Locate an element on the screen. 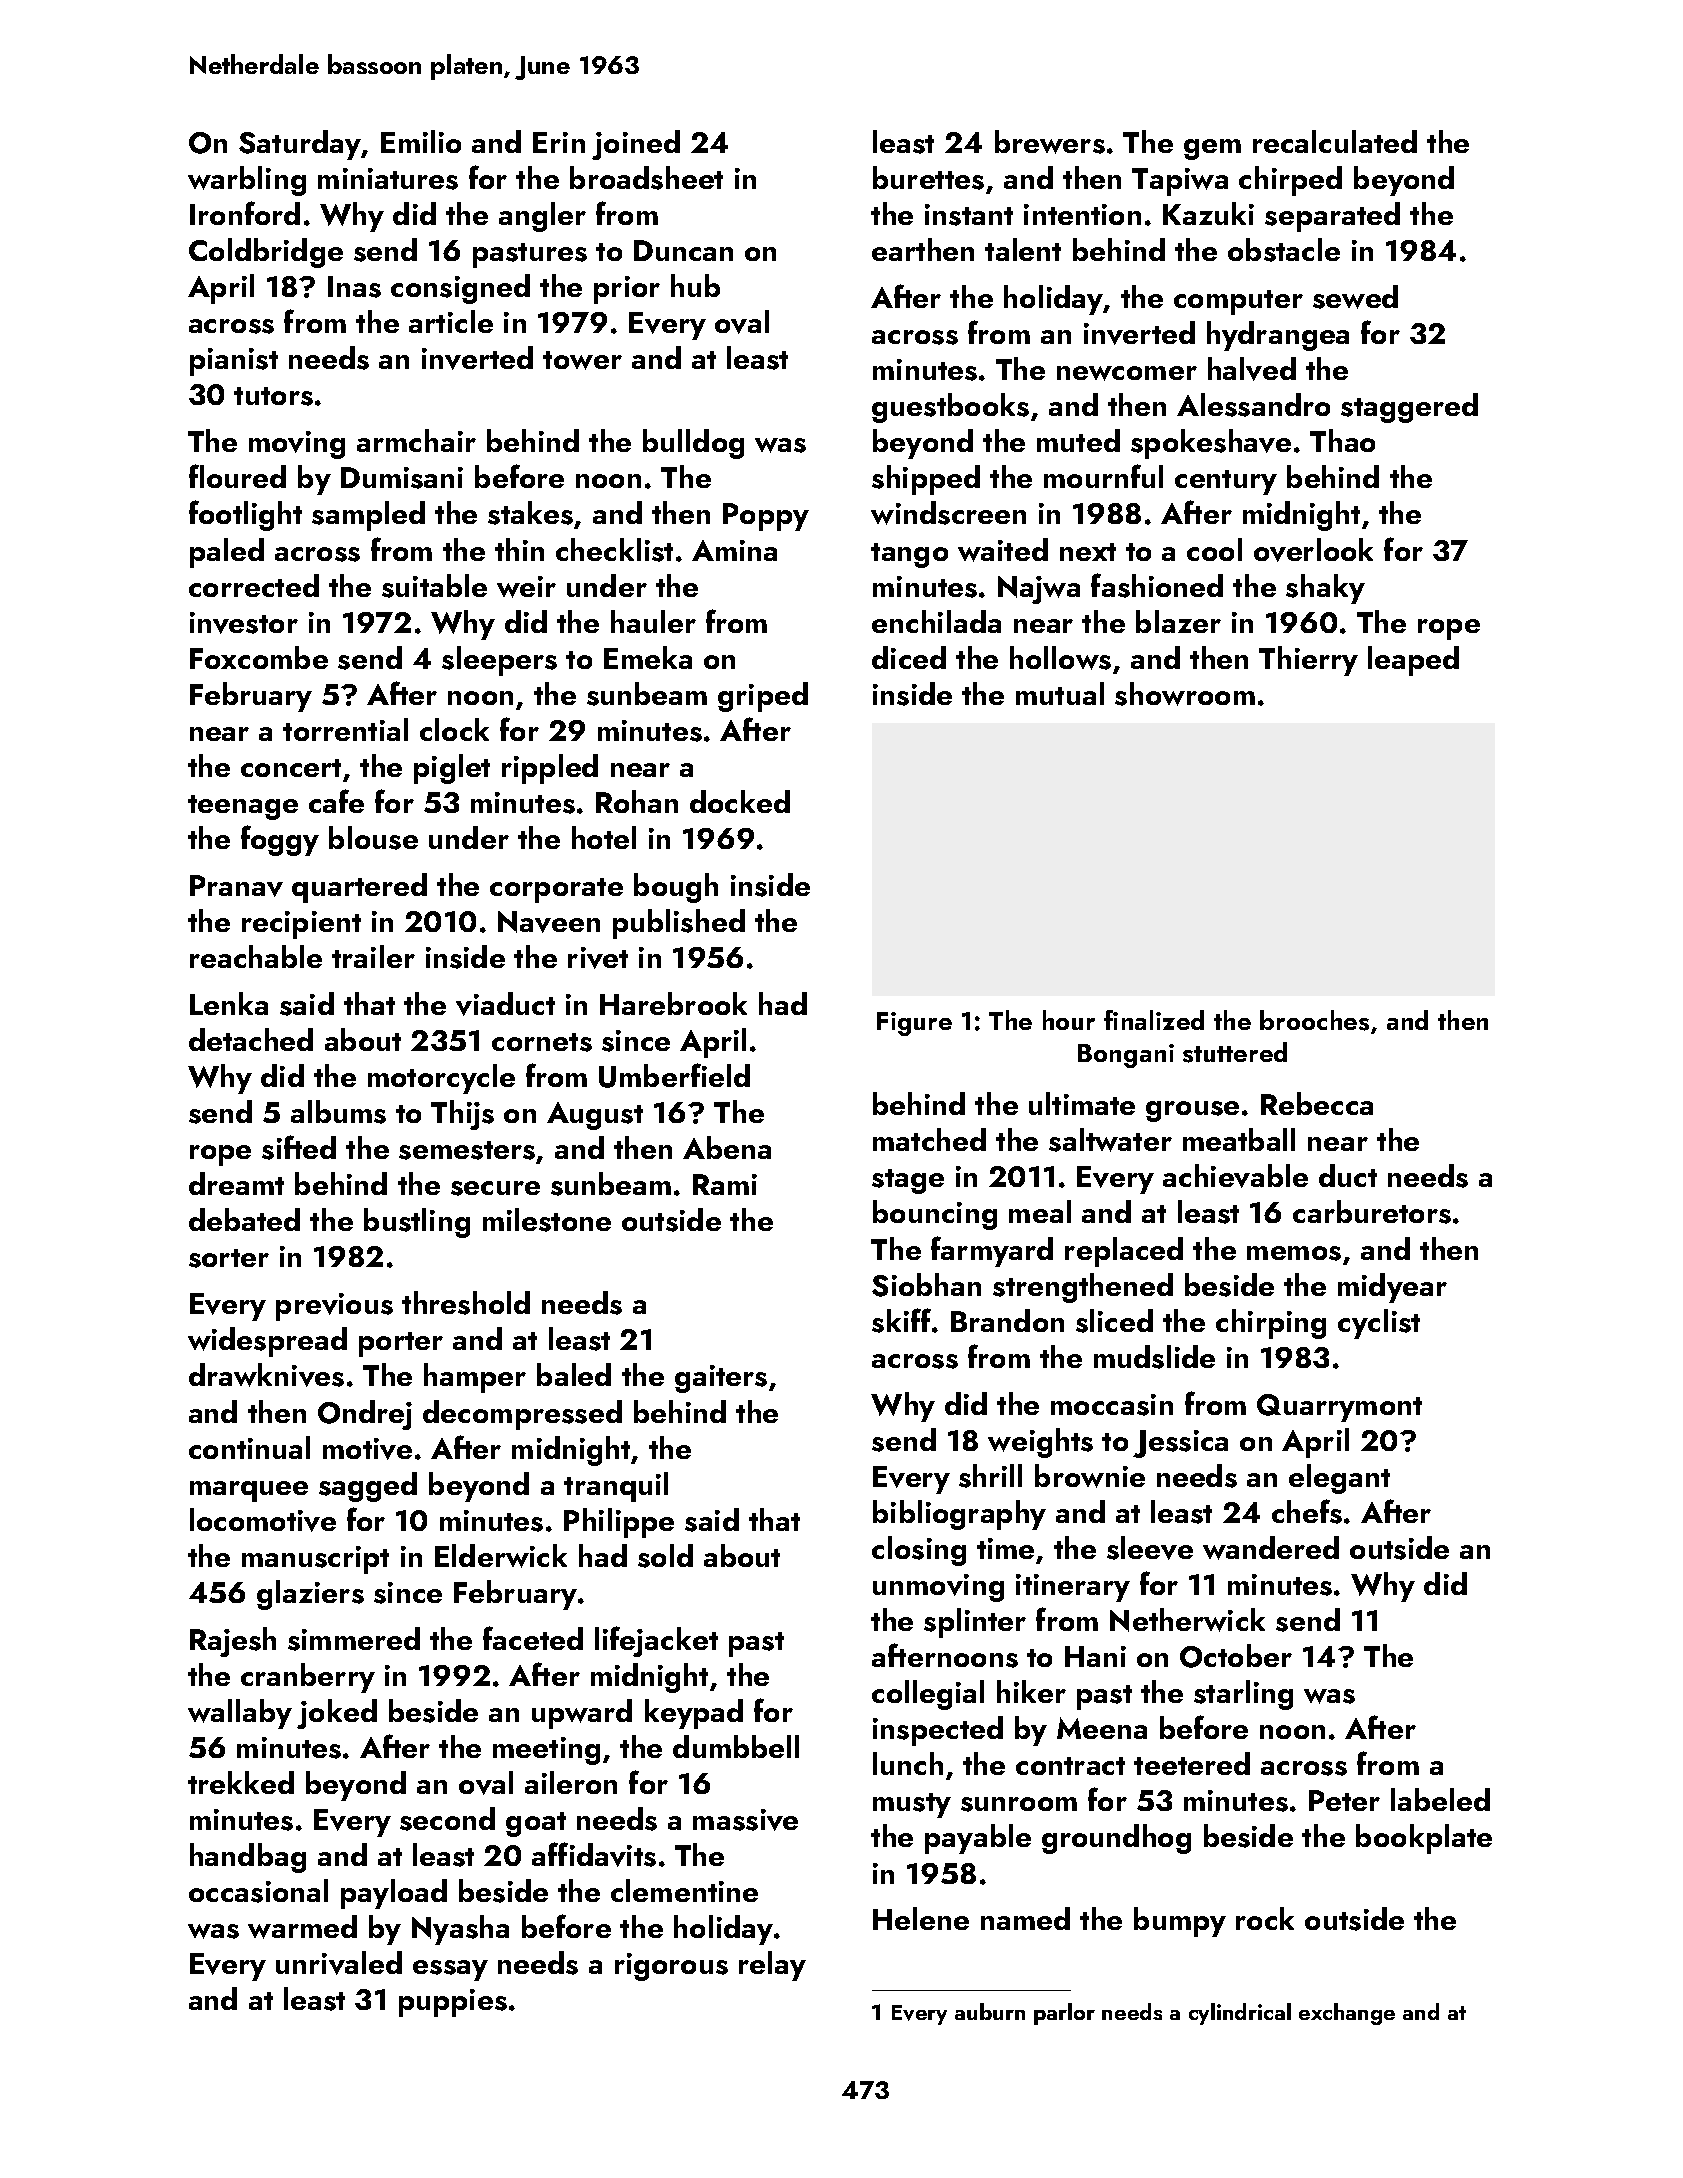 The height and width of the screenshot is (2178, 1683). matched is located at coordinates (929, 1139).
